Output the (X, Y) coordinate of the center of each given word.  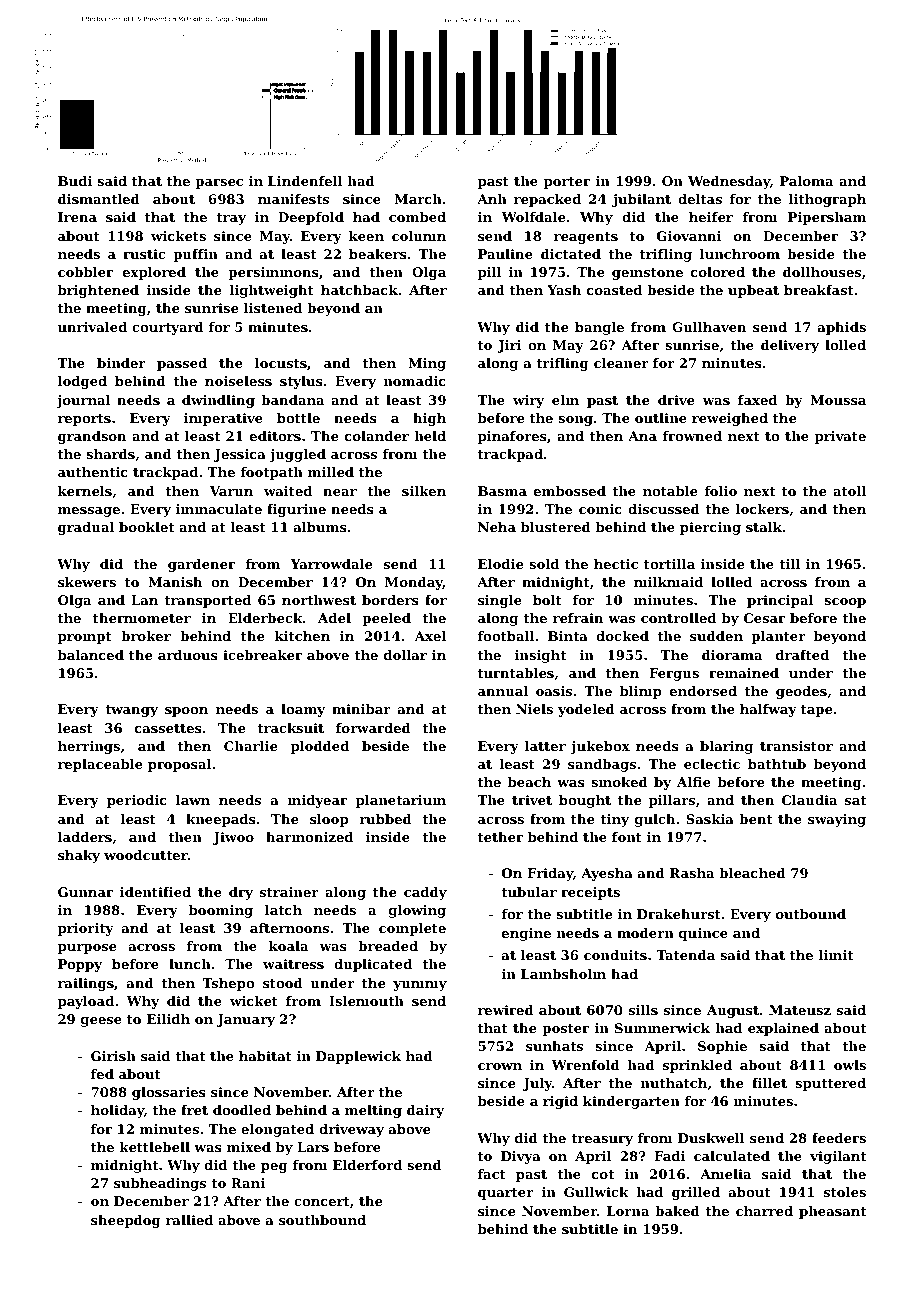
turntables (516, 673)
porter (567, 183)
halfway (768, 710)
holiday (117, 1111)
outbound (811, 914)
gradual (86, 528)
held (430, 436)
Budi (75, 181)
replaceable (100, 765)
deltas (700, 199)
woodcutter (146, 855)
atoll (849, 491)
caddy (425, 893)
